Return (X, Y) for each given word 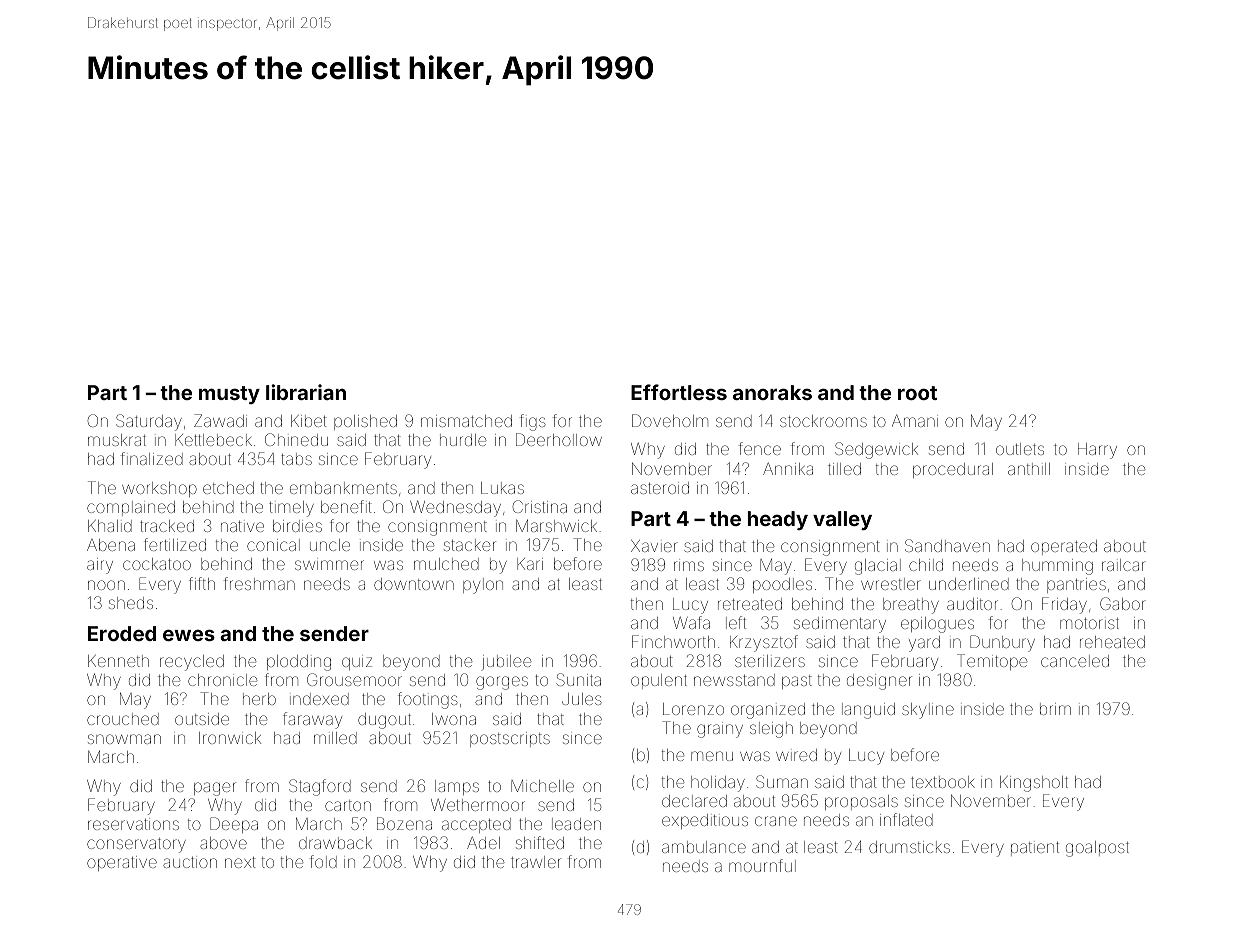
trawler (536, 862)
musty (229, 395)
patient (1035, 849)
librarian (306, 392)
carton (348, 805)
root (917, 393)
